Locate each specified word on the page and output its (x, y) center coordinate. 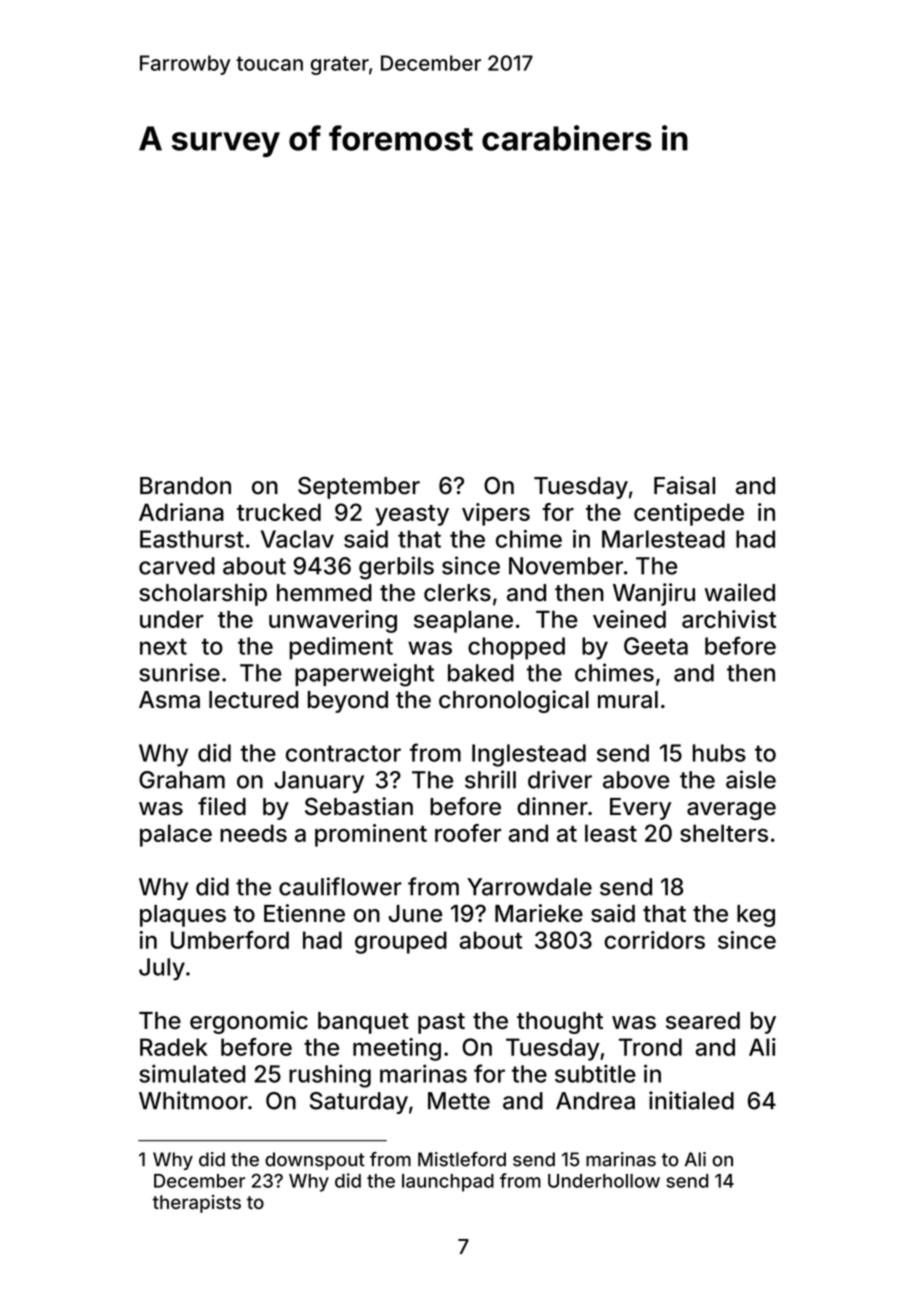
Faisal (684, 485)
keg (756, 916)
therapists (197, 1204)
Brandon (185, 486)
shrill (490, 779)
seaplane (463, 621)
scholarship (203, 594)
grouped (401, 942)
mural (628, 700)
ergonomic (249, 1022)
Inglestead (529, 755)
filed (222, 806)
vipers (496, 514)
